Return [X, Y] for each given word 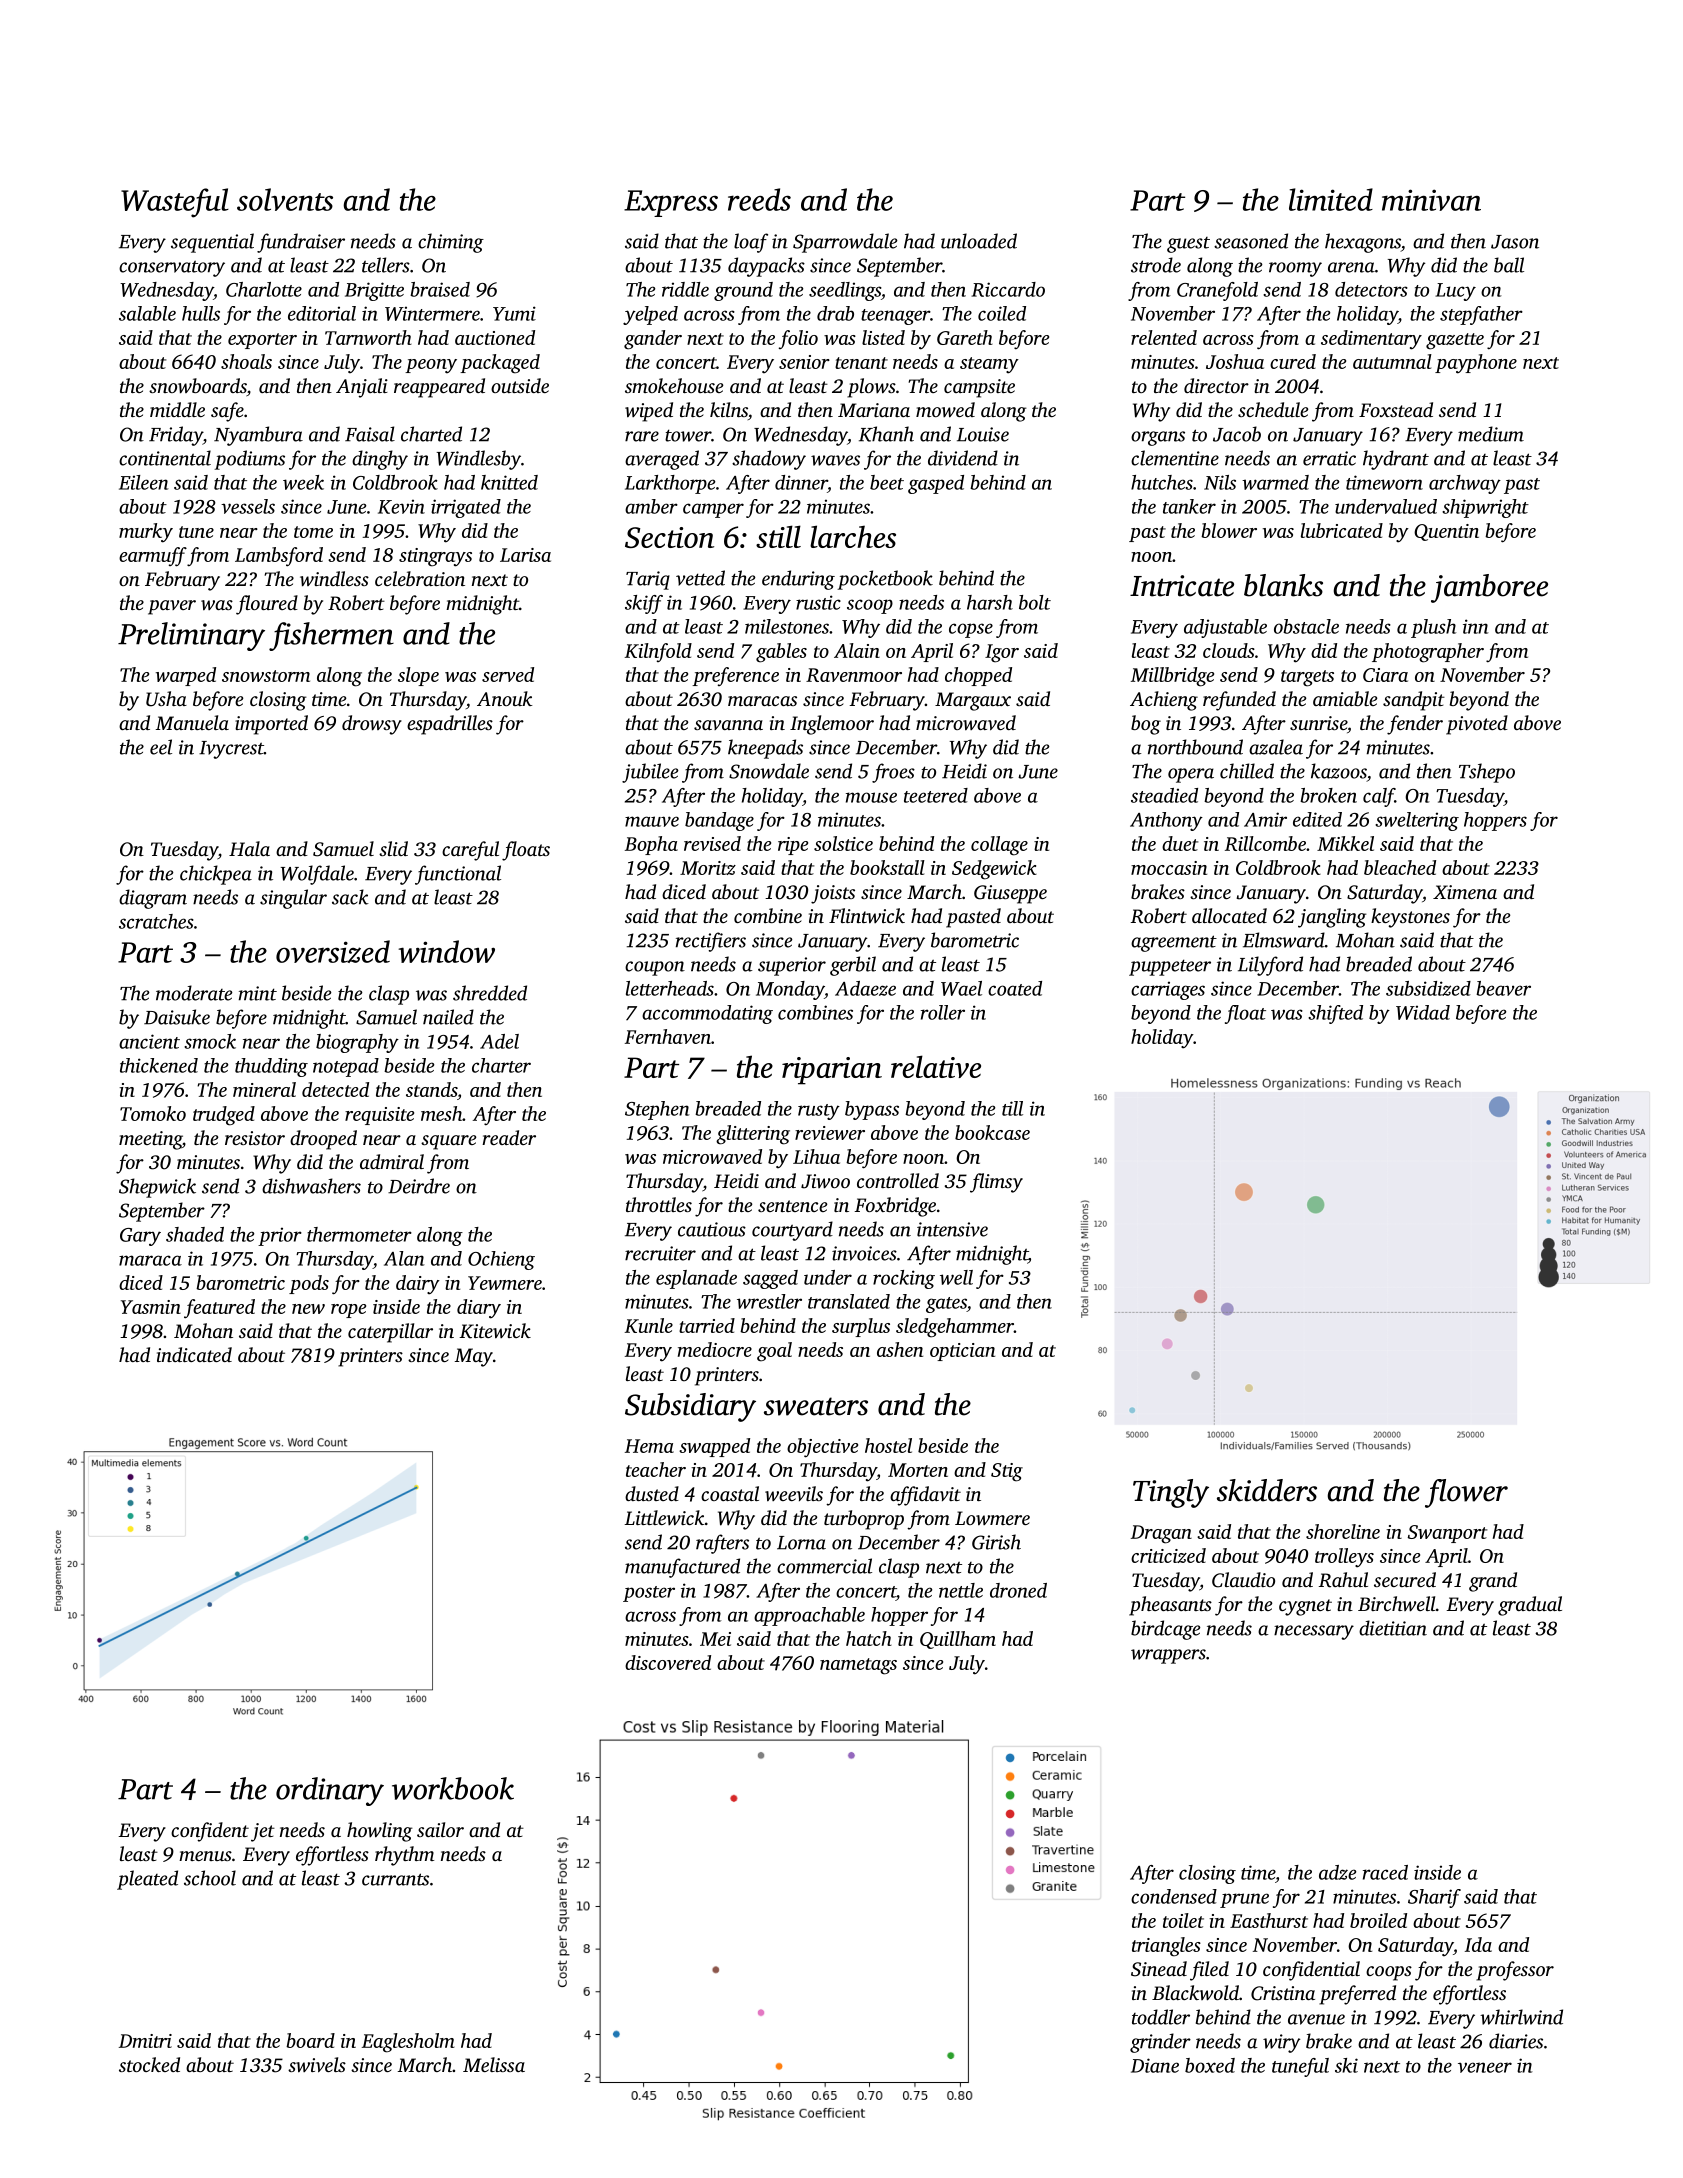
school [210, 1878]
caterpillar [390, 1333]
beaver [1503, 988]
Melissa [494, 2064]
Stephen [657, 1110]
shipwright [1485, 508]
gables [781, 653]
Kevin [401, 506]
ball [1509, 265]
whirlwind [1521, 2017]
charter [501, 1065]
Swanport [1447, 1534]
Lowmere [992, 1518]
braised [440, 289]
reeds [759, 199]
